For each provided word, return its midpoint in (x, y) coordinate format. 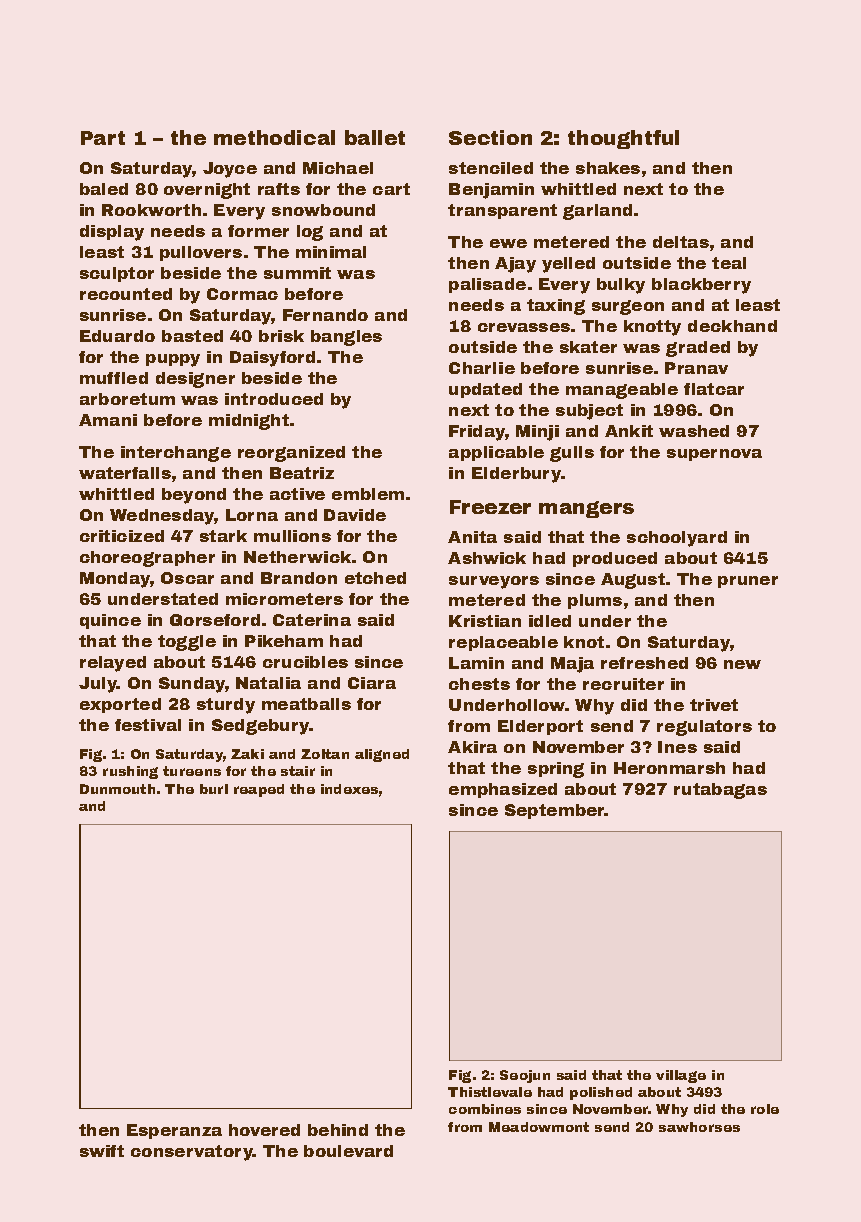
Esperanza (174, 1131)
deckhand (732, 326)
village (681, 1076)
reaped (259, 790)
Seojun (525, 1076)
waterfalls (125, 473)
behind (338, 1130)
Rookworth (151, 210)
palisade (487, 285)
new (742, 664)
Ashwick (487, 558)
